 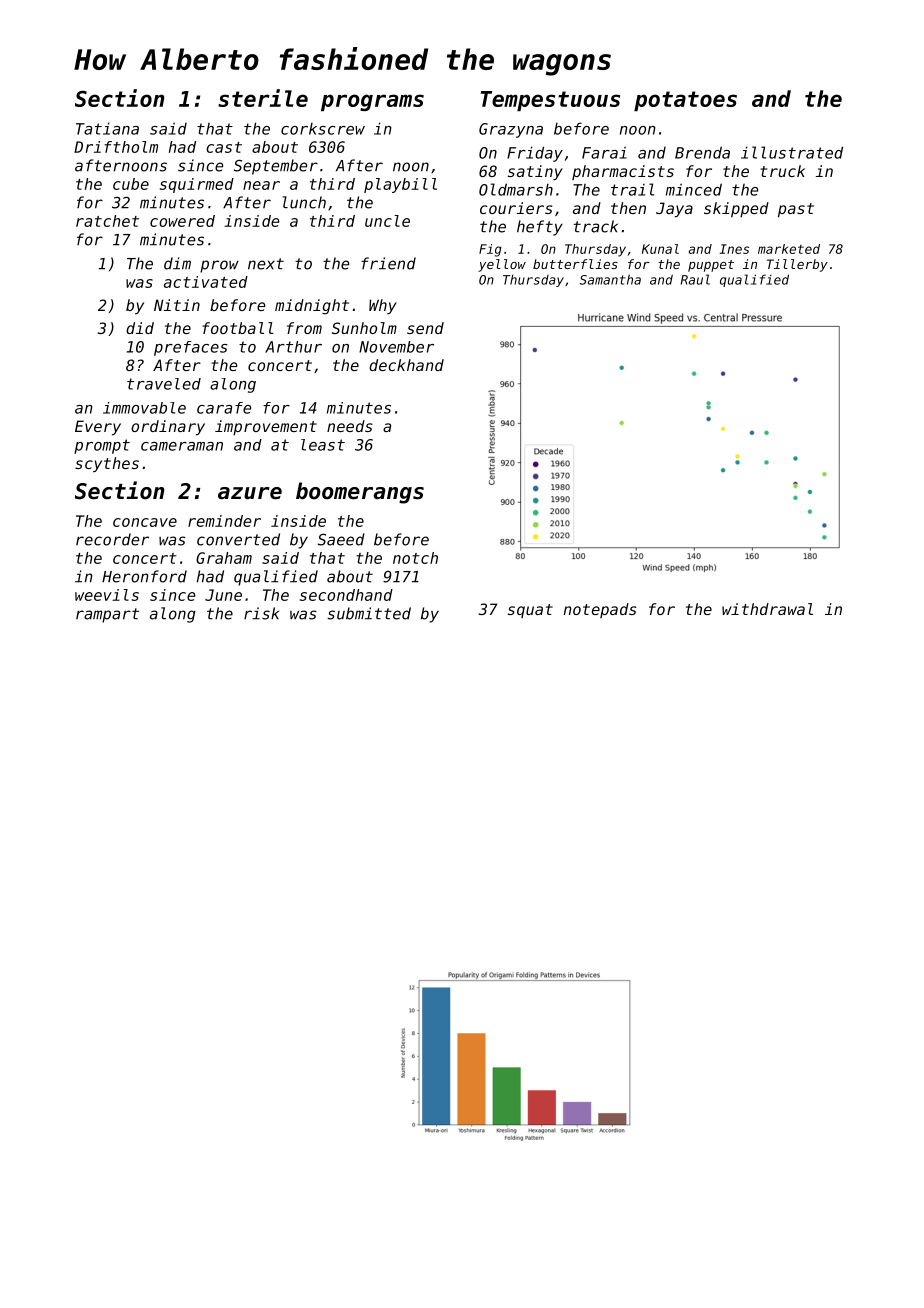 What do you see at coordinates (600, 610) in the screenshot?
I see `notepads` at bounding box center [600, 610].
